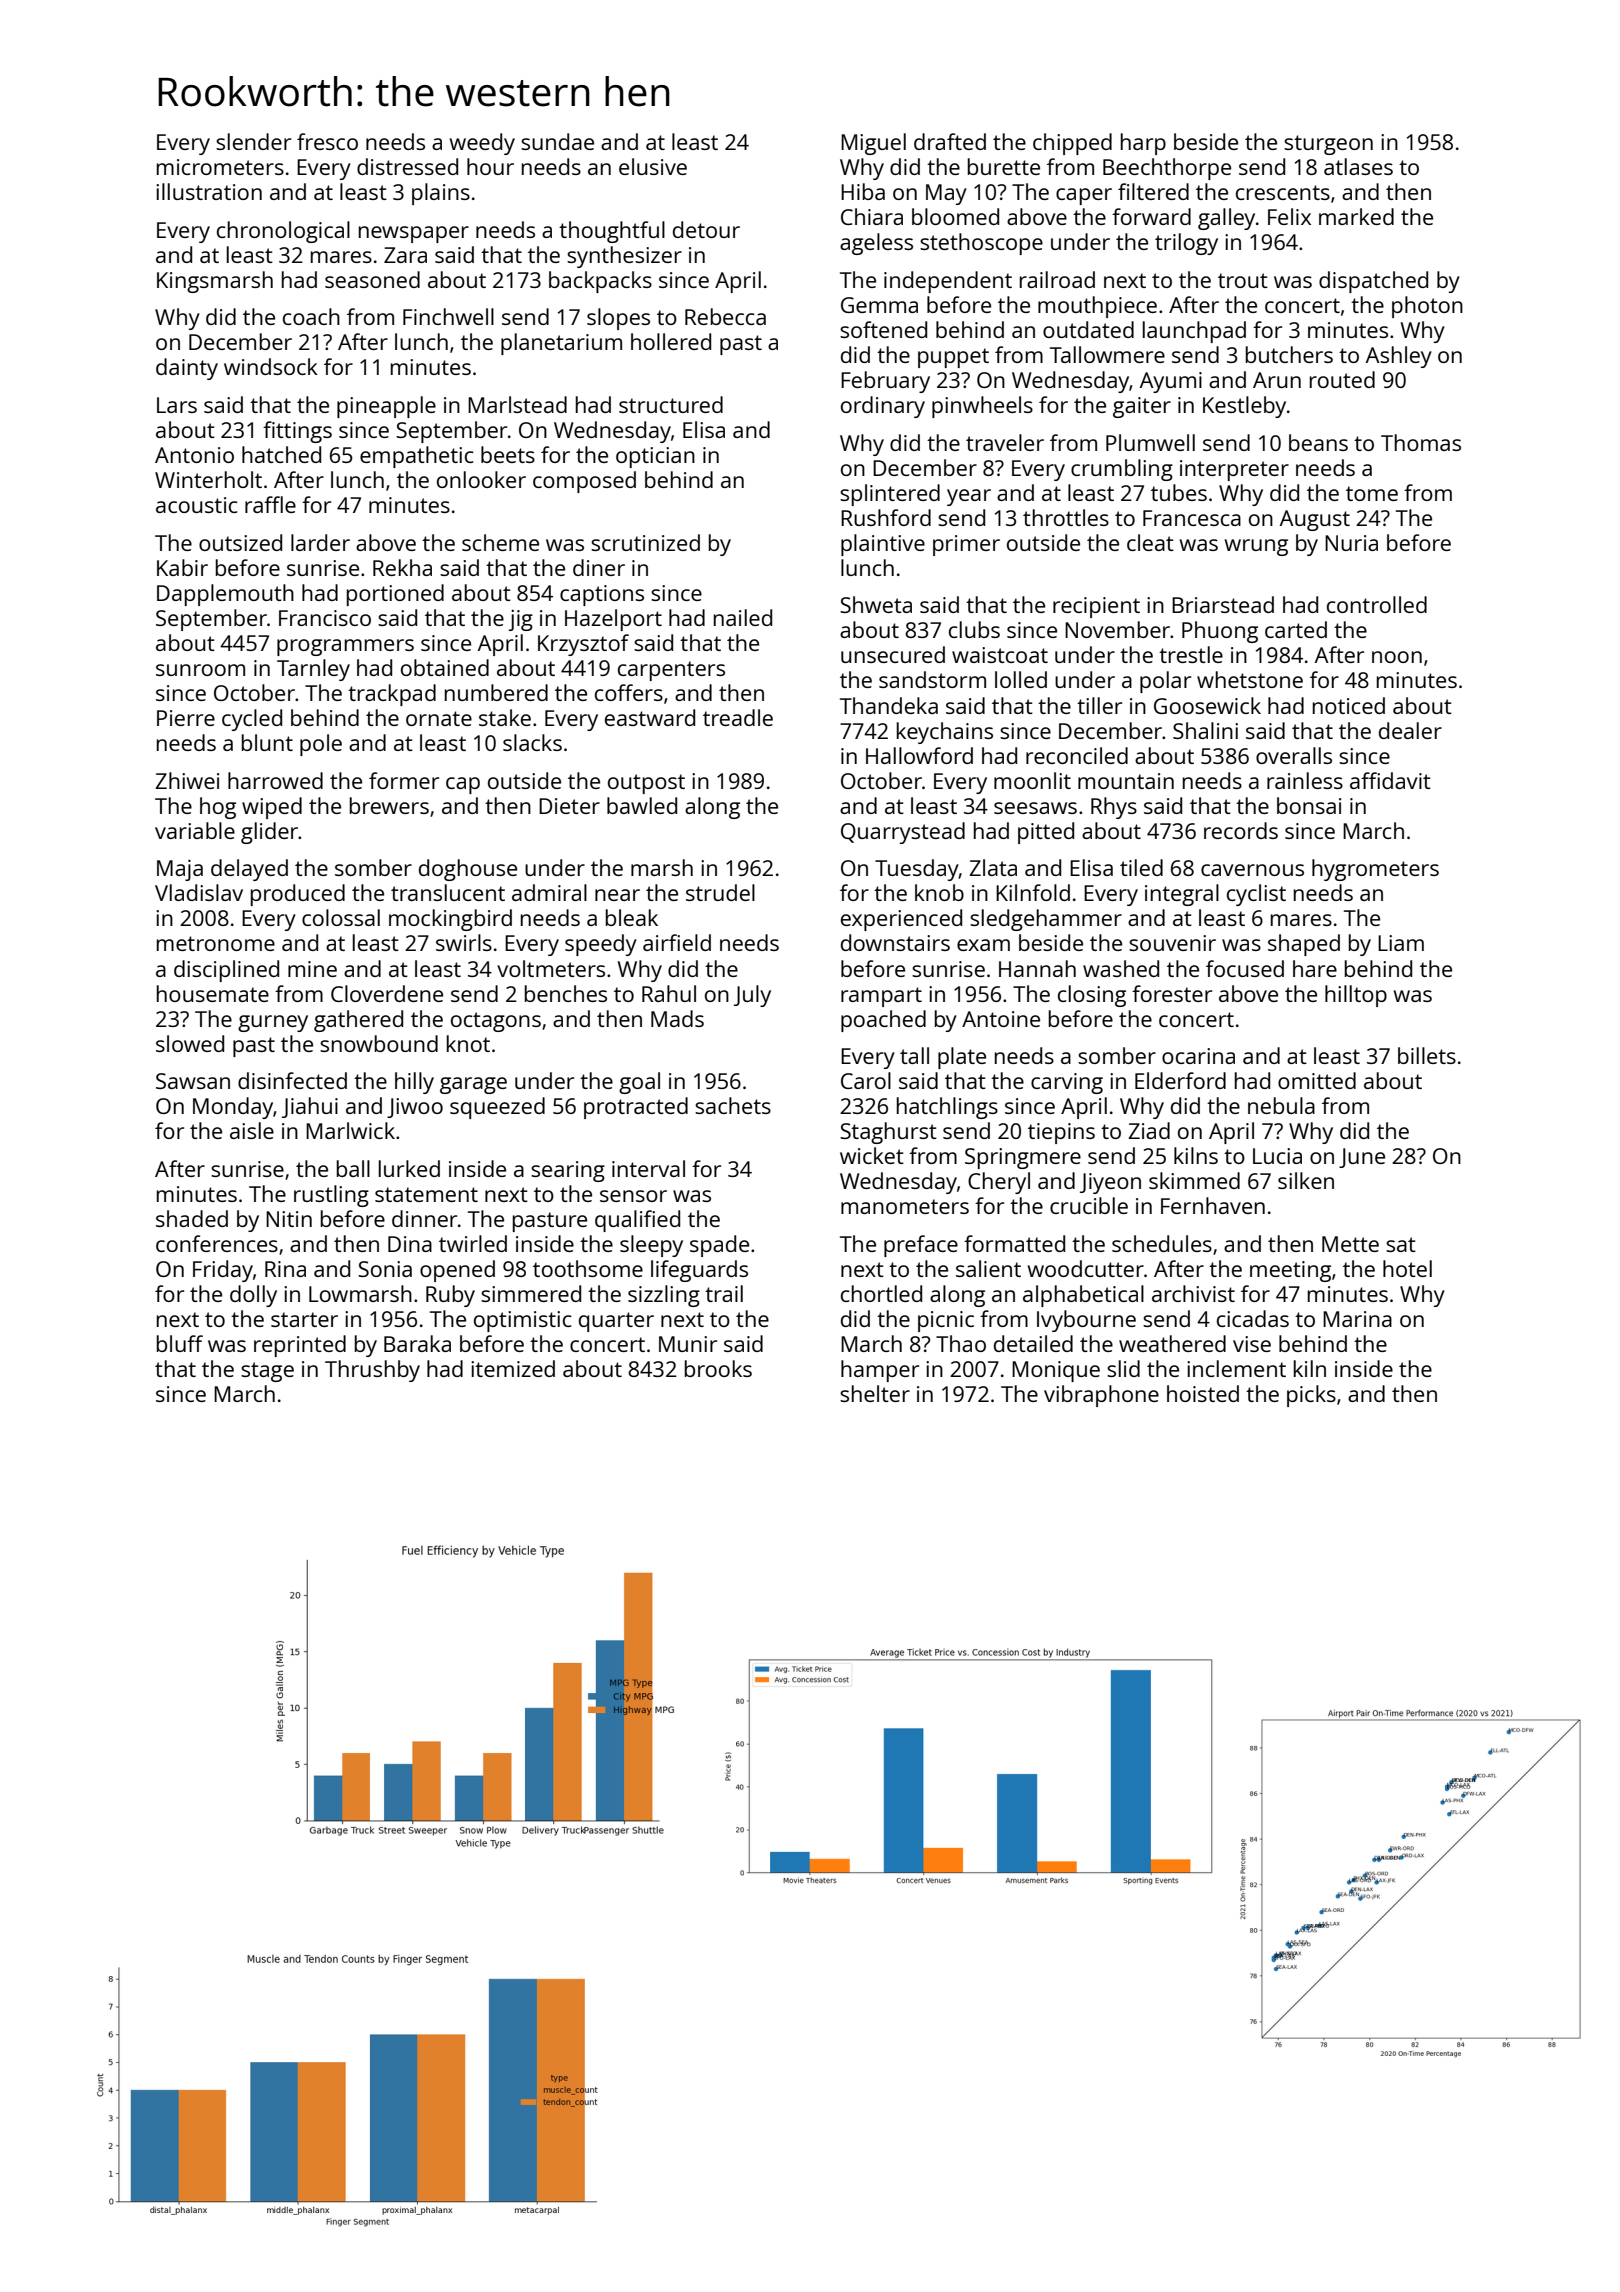  Describe the element at coordinates (671, 404) in the screenshot. I see `structured` at that location.
